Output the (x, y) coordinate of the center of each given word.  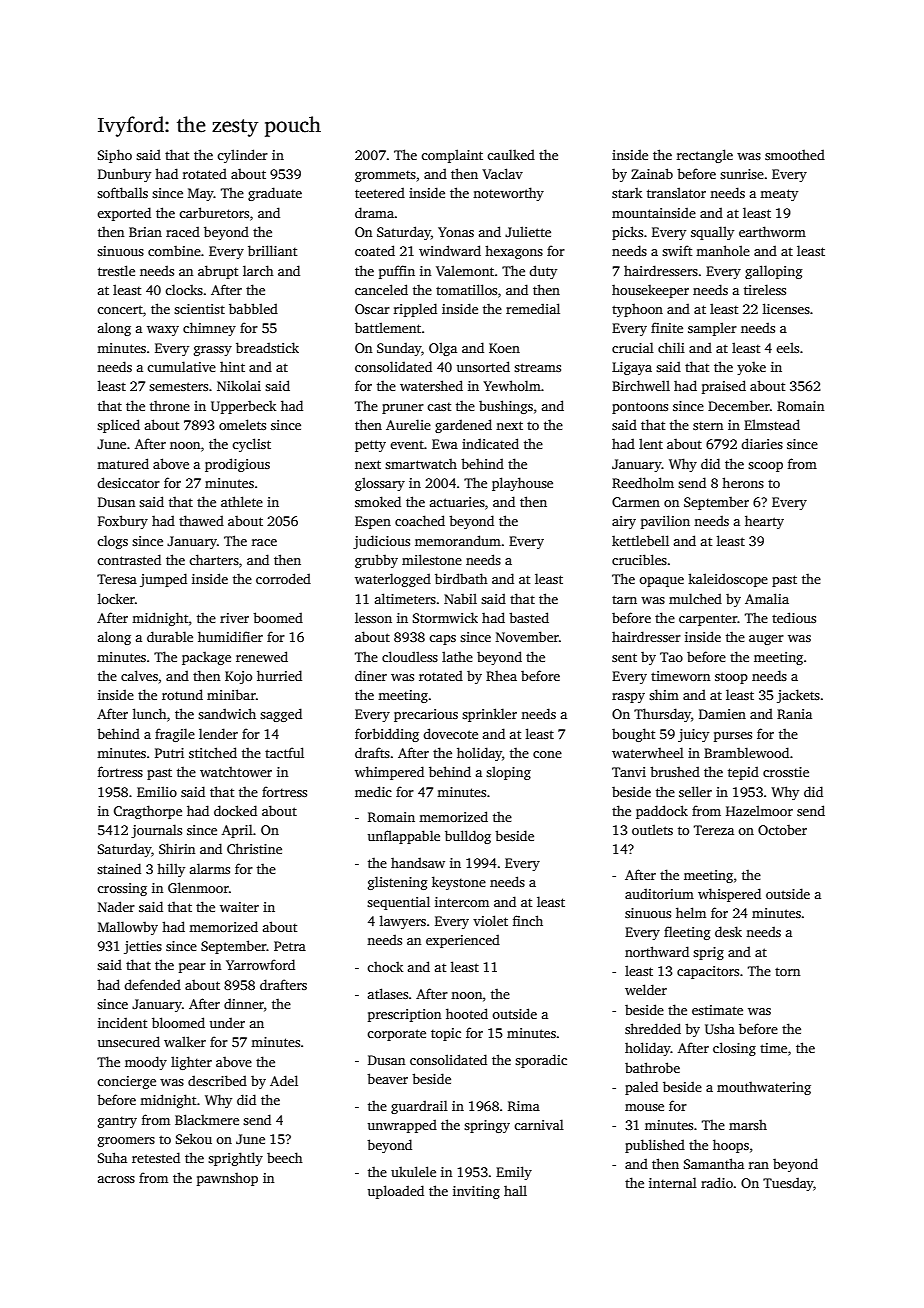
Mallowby (128, 928)
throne (170, 406)
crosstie (786, 772)
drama (374, 212)
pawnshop (227, 1179)
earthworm (772, 231)
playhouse (522, 484)
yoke (751, 368)
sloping (508, 773)
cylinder (242, 156)
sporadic (541, 1061)
